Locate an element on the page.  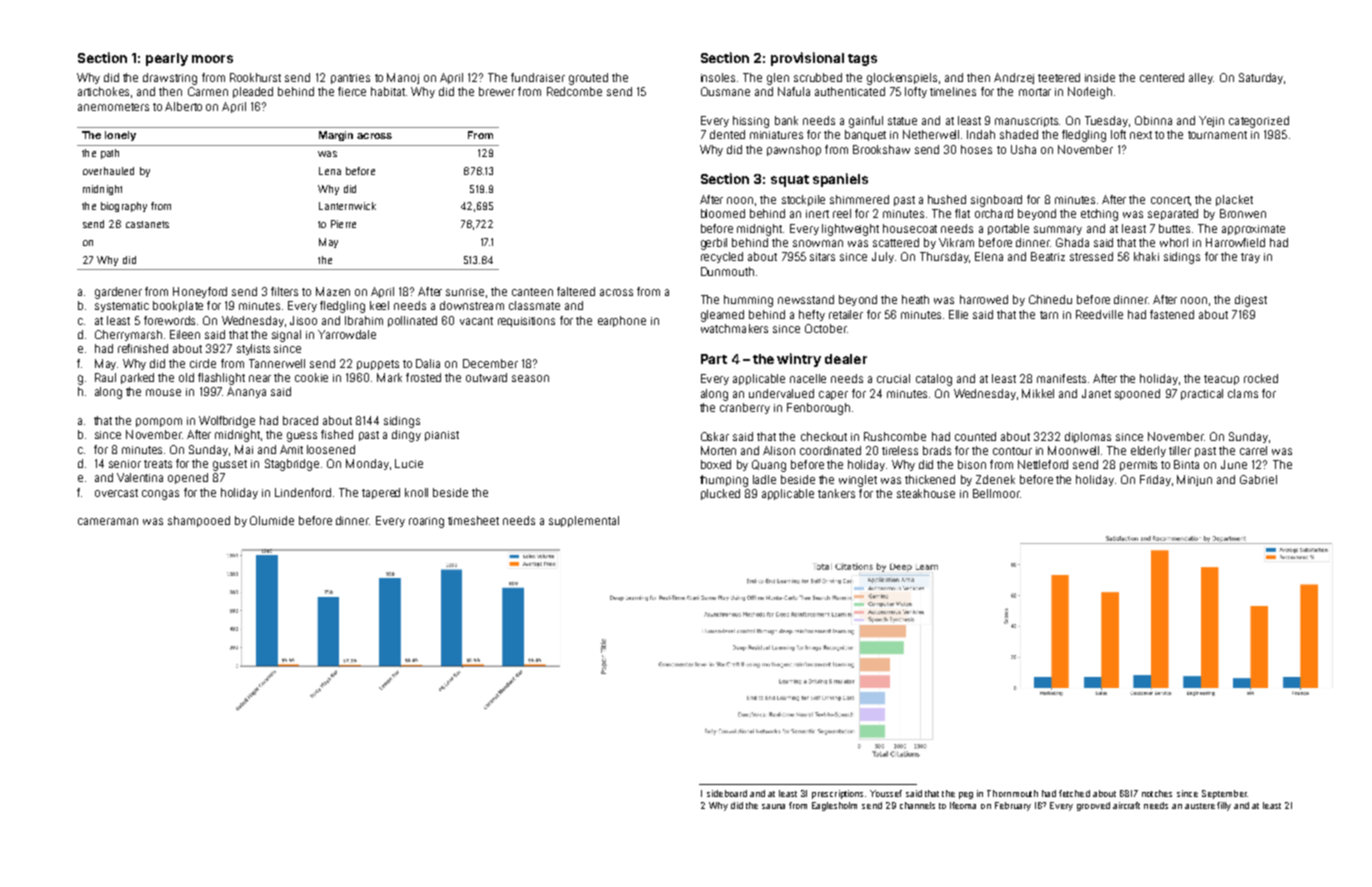
centered is located at coordinates (1162, 77).
